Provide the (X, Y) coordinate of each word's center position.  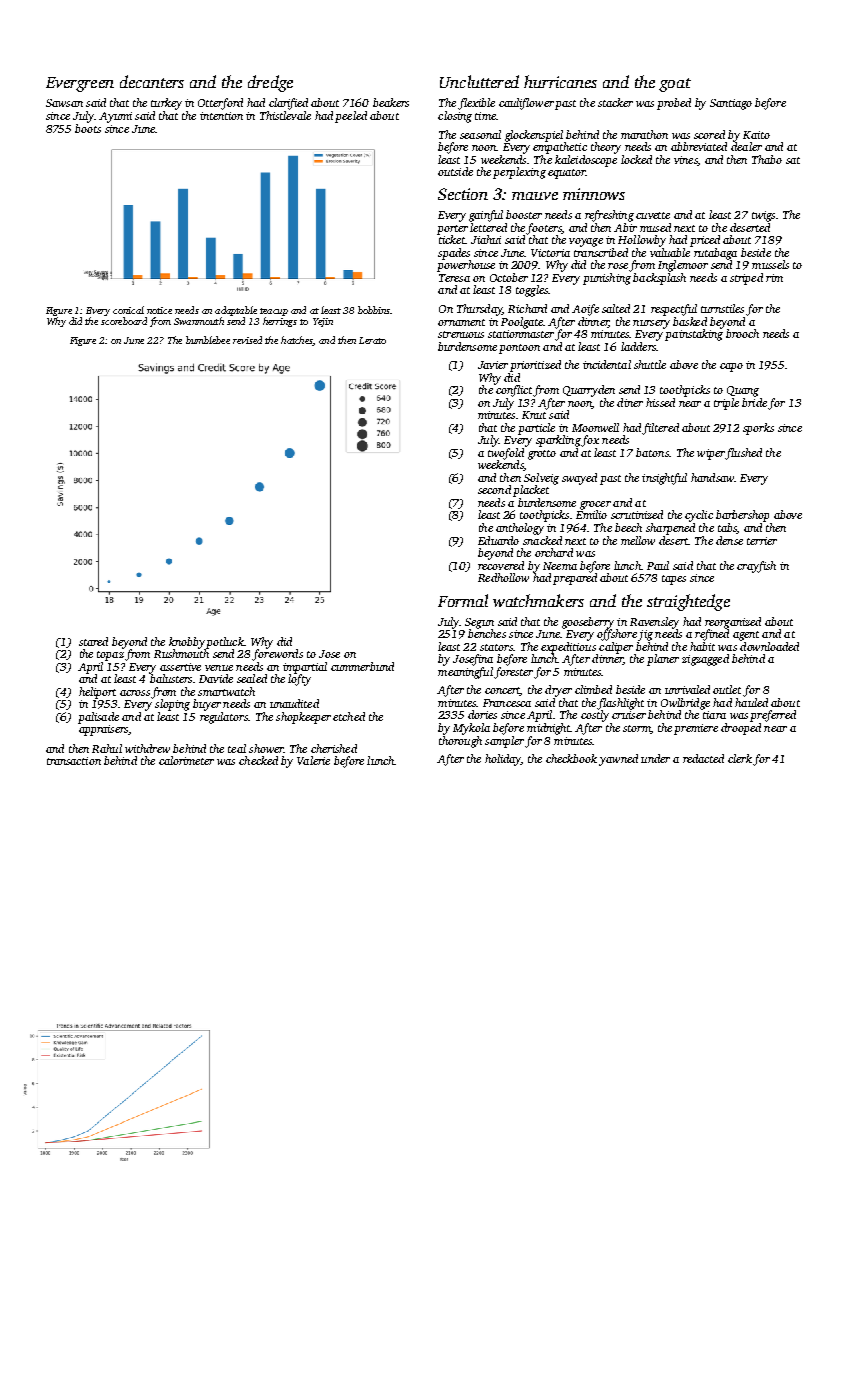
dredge (270, 83)
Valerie (313, 760)
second (494, 489)
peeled (351, 117)
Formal (463, 600)
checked (258, 760)
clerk (740, 758)
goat (675, 85)
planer (663, 660)
